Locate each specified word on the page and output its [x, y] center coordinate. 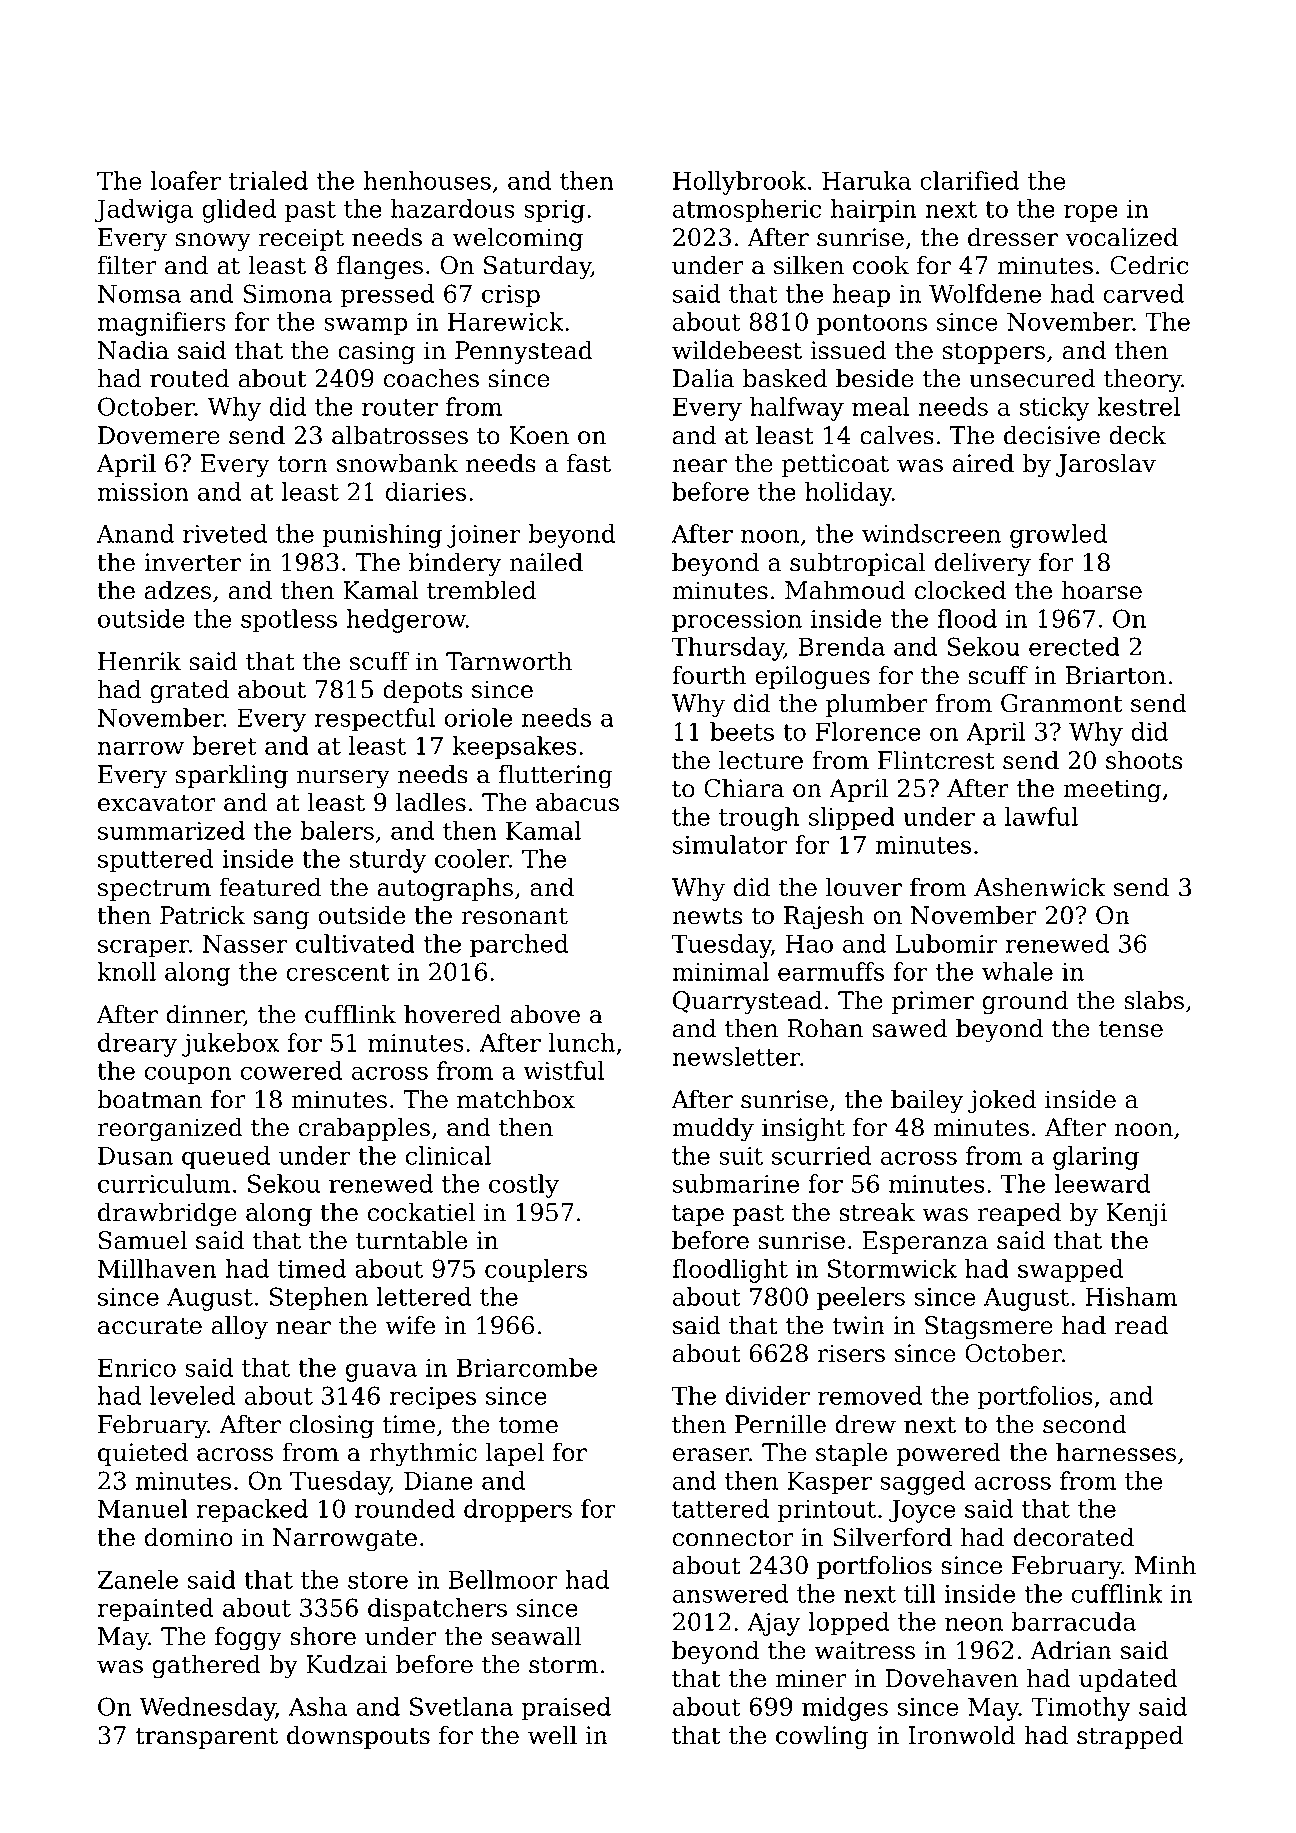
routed [189, 378]
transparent [206, 1738]
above [545, 1014]
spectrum [154, 890]
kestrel [1138, 406]
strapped [1130, 1737]
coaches [431, 378]
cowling [822, 1737]
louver [864, 887]
